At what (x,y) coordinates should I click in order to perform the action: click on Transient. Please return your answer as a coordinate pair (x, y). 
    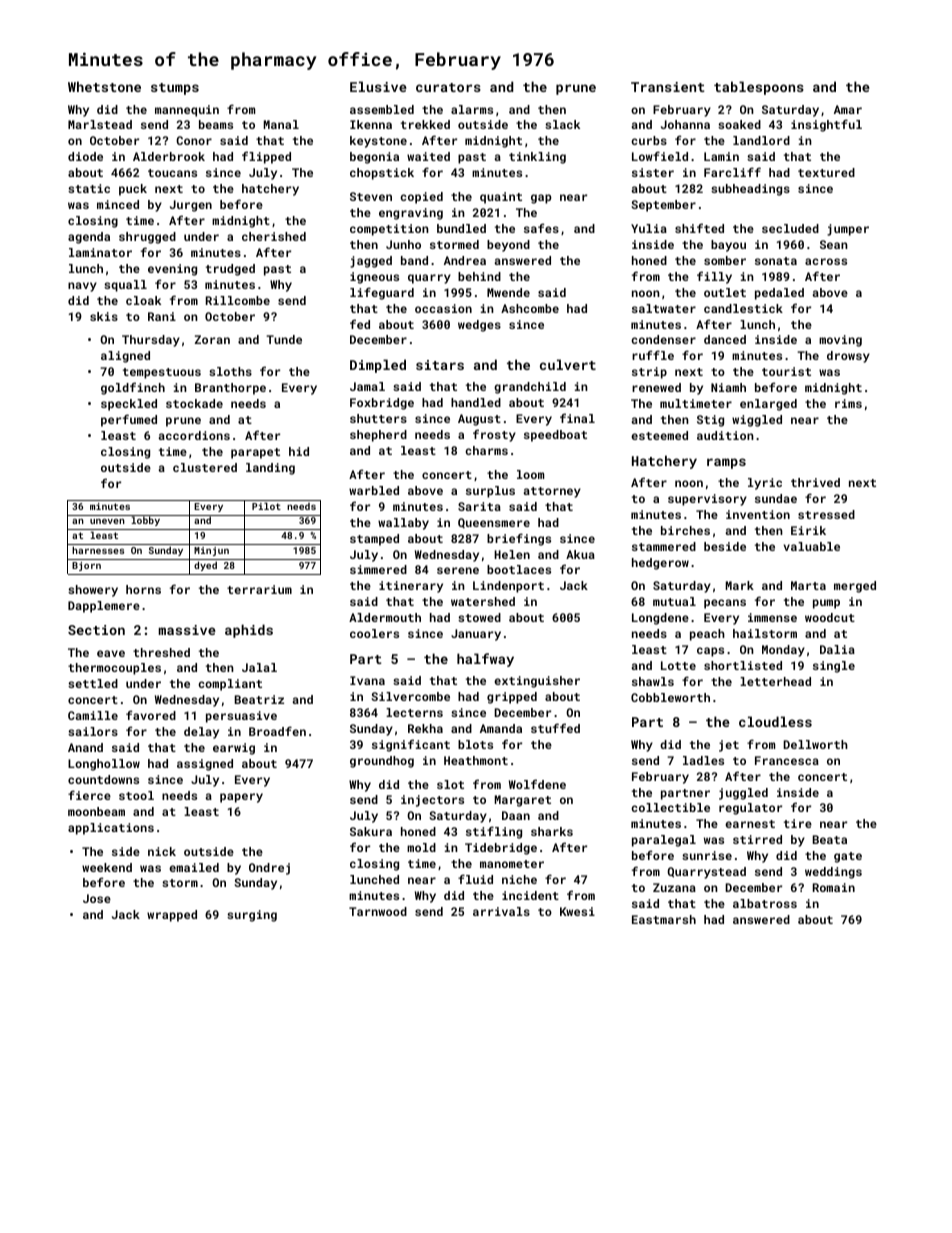
    Looking at the image, I should click on (668, 87).
